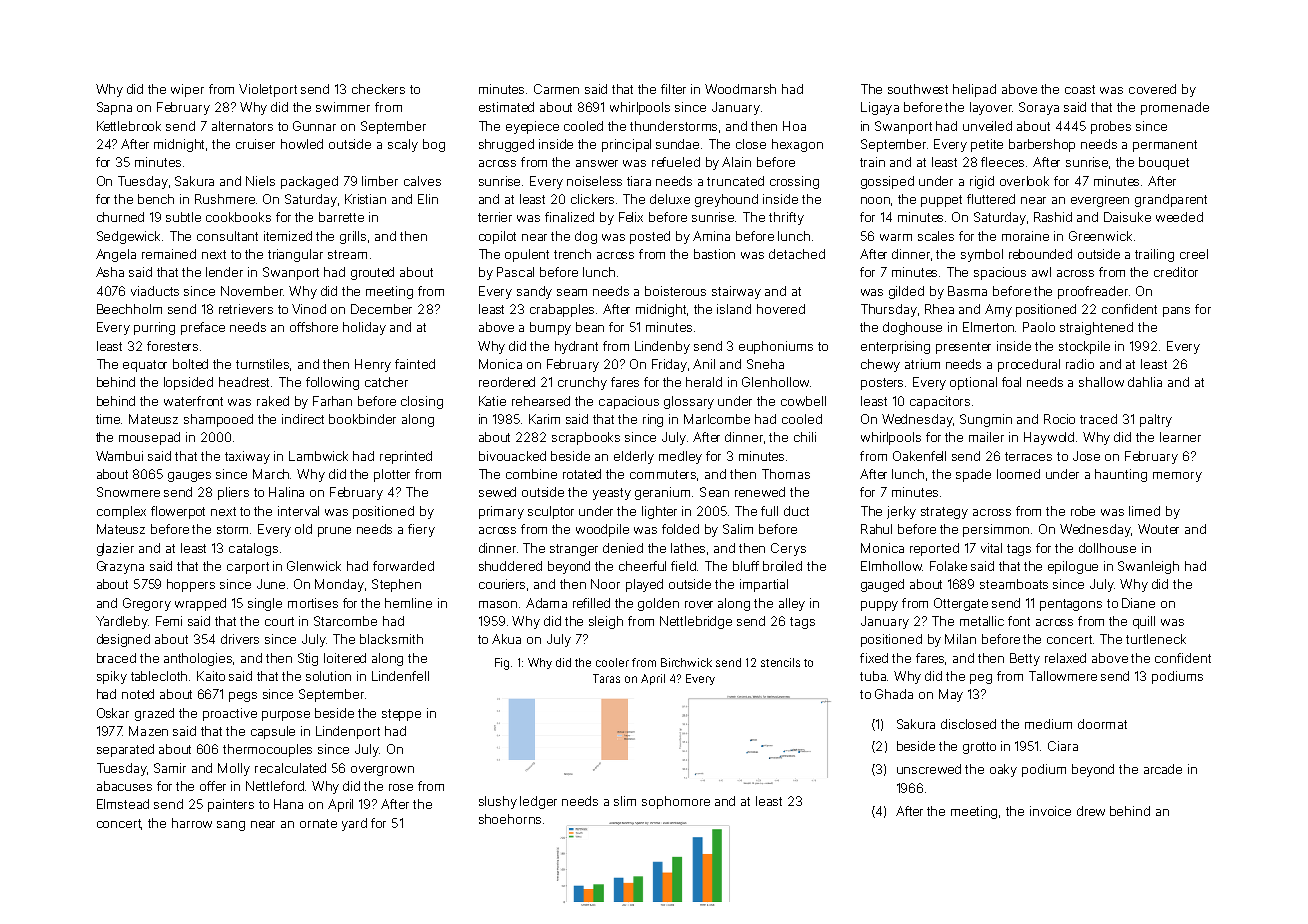  Describe the element at coordinates (531, 474) in the page. I see `combine` at that location.
